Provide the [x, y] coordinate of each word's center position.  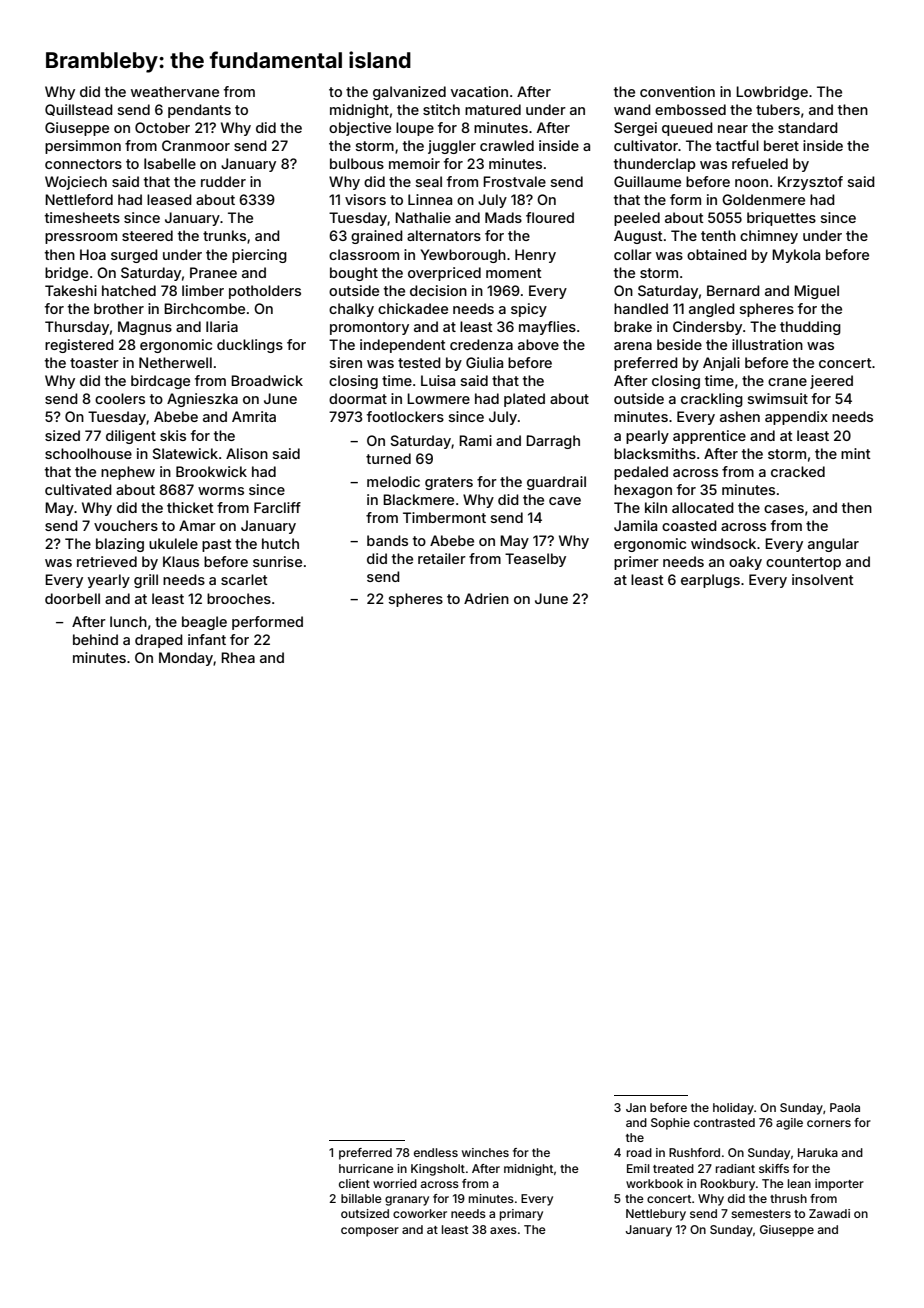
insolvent [823, 579]
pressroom [81, 238]
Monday [186, 659]
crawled [507, 145]
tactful [737, 145]
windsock [723, 543]
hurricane [366, 1168]
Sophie [670, 1124]
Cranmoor [196, 145]
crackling [712, 400]
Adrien [486, 598]
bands [387, 540]
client [354, 1183]
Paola [845, 1107]
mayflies [547, 328]
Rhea [238, 657]
